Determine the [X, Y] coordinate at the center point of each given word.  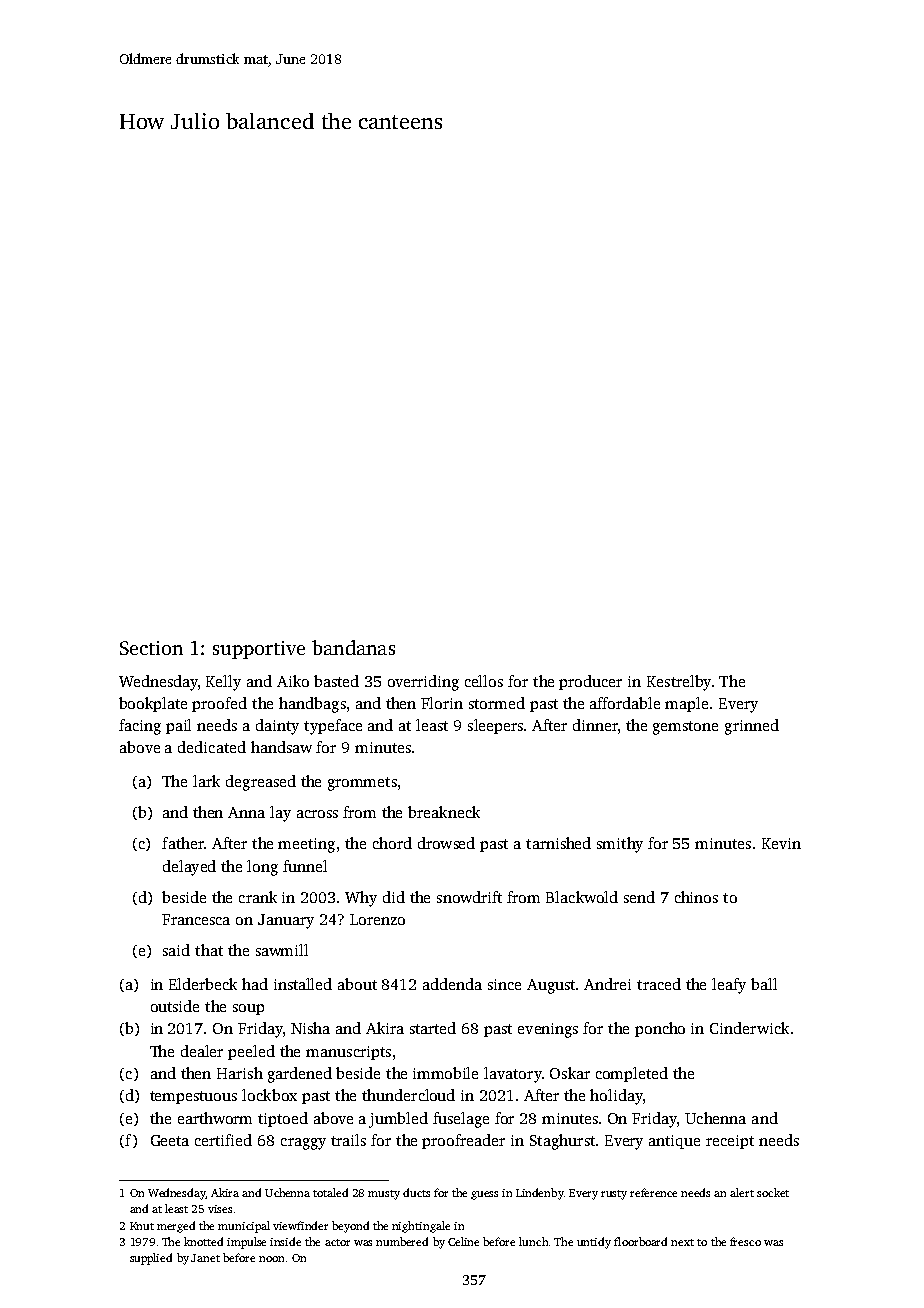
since [504, 984]
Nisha [310, 1028]
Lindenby [540, 1194]
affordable [625, 703]
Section [151, 648]
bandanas [353, 647]
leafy [729, 986]
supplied [151, 1259]
